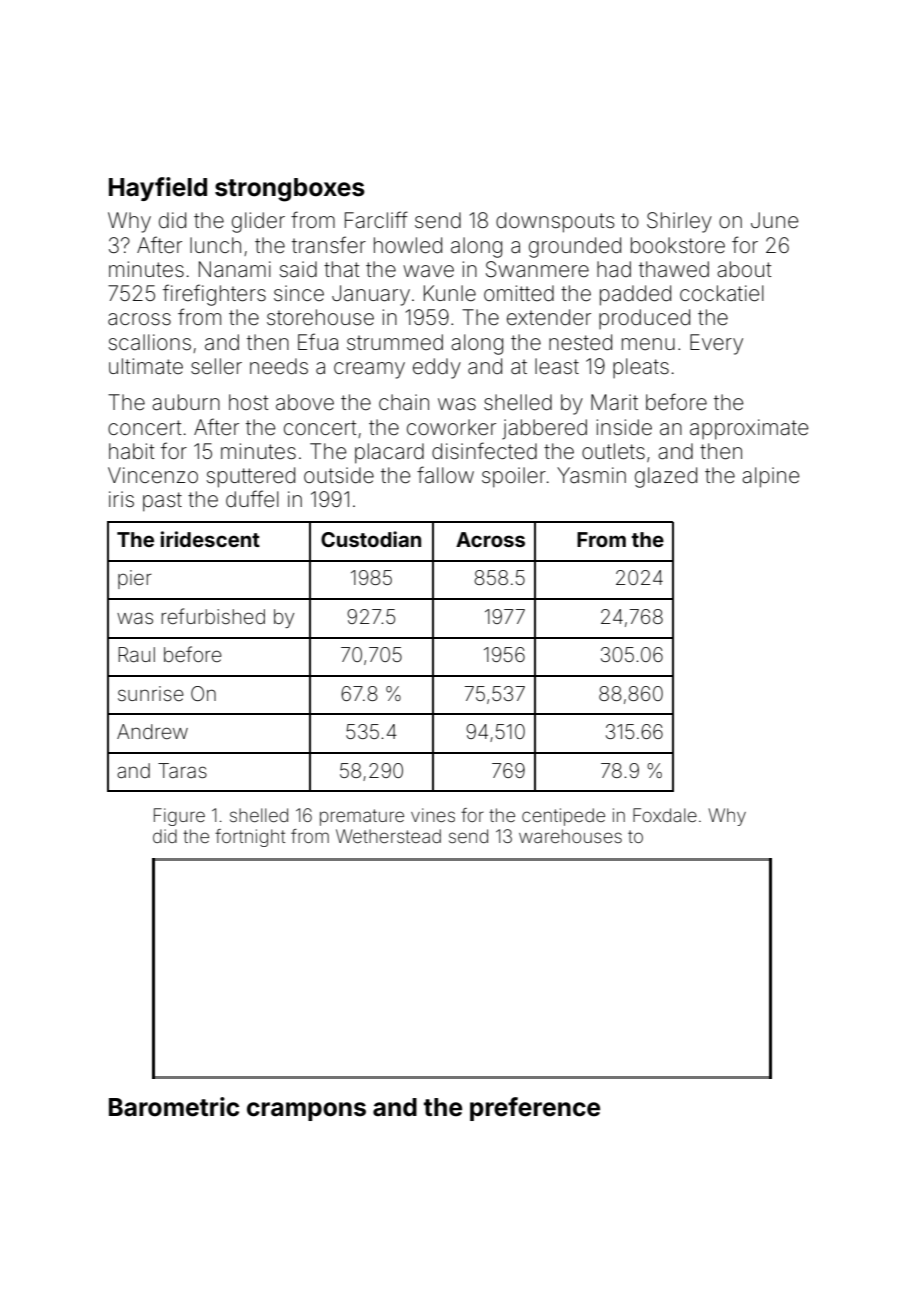 This screenshot has width=924, height=1311. What do you see at coordinates (132, 451) in the screenshot?
I see `habit` at bounding box center [132, 451].
